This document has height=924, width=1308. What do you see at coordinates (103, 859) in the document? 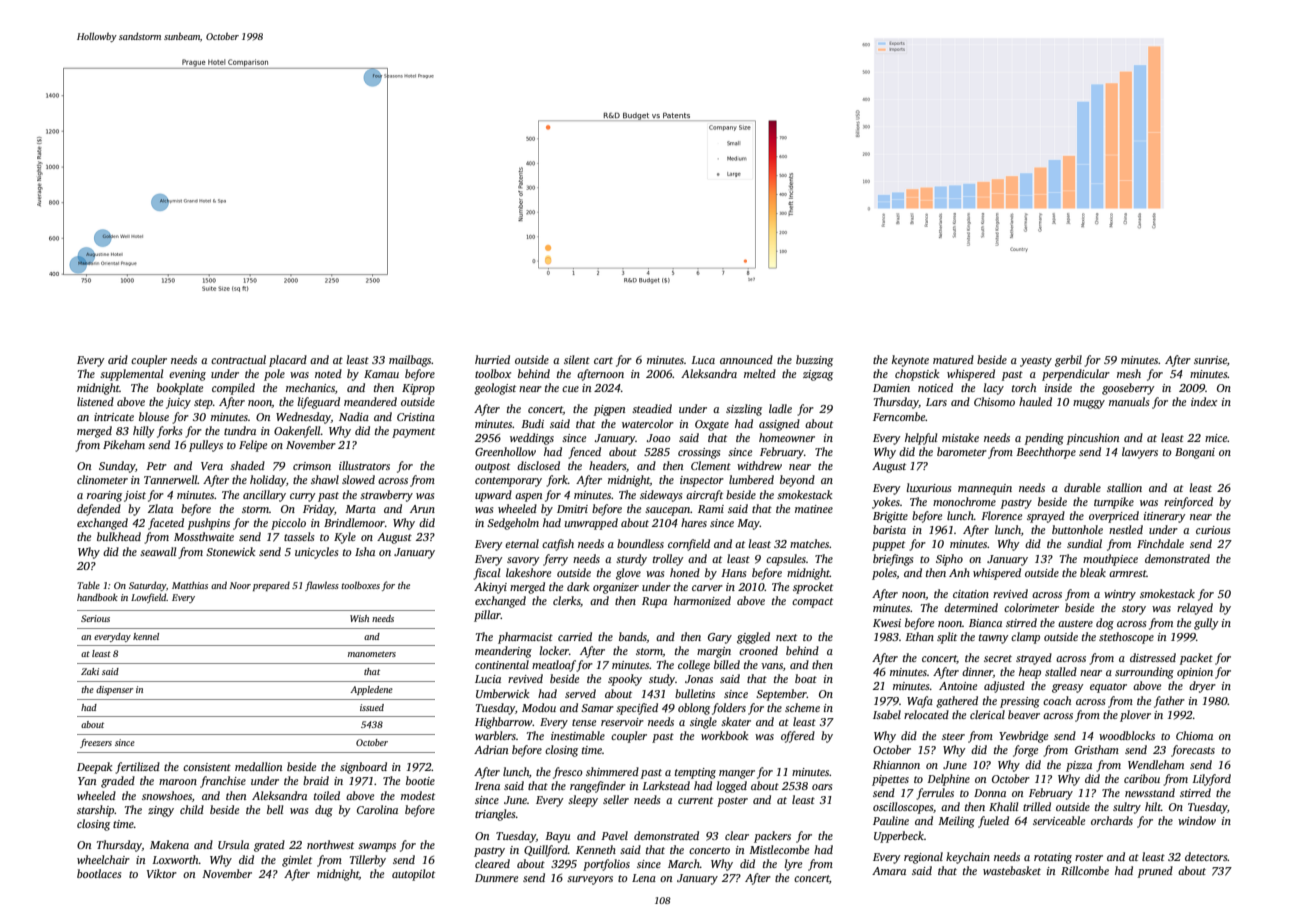
I see `wheelchair` at bounding box center [103, 859].
